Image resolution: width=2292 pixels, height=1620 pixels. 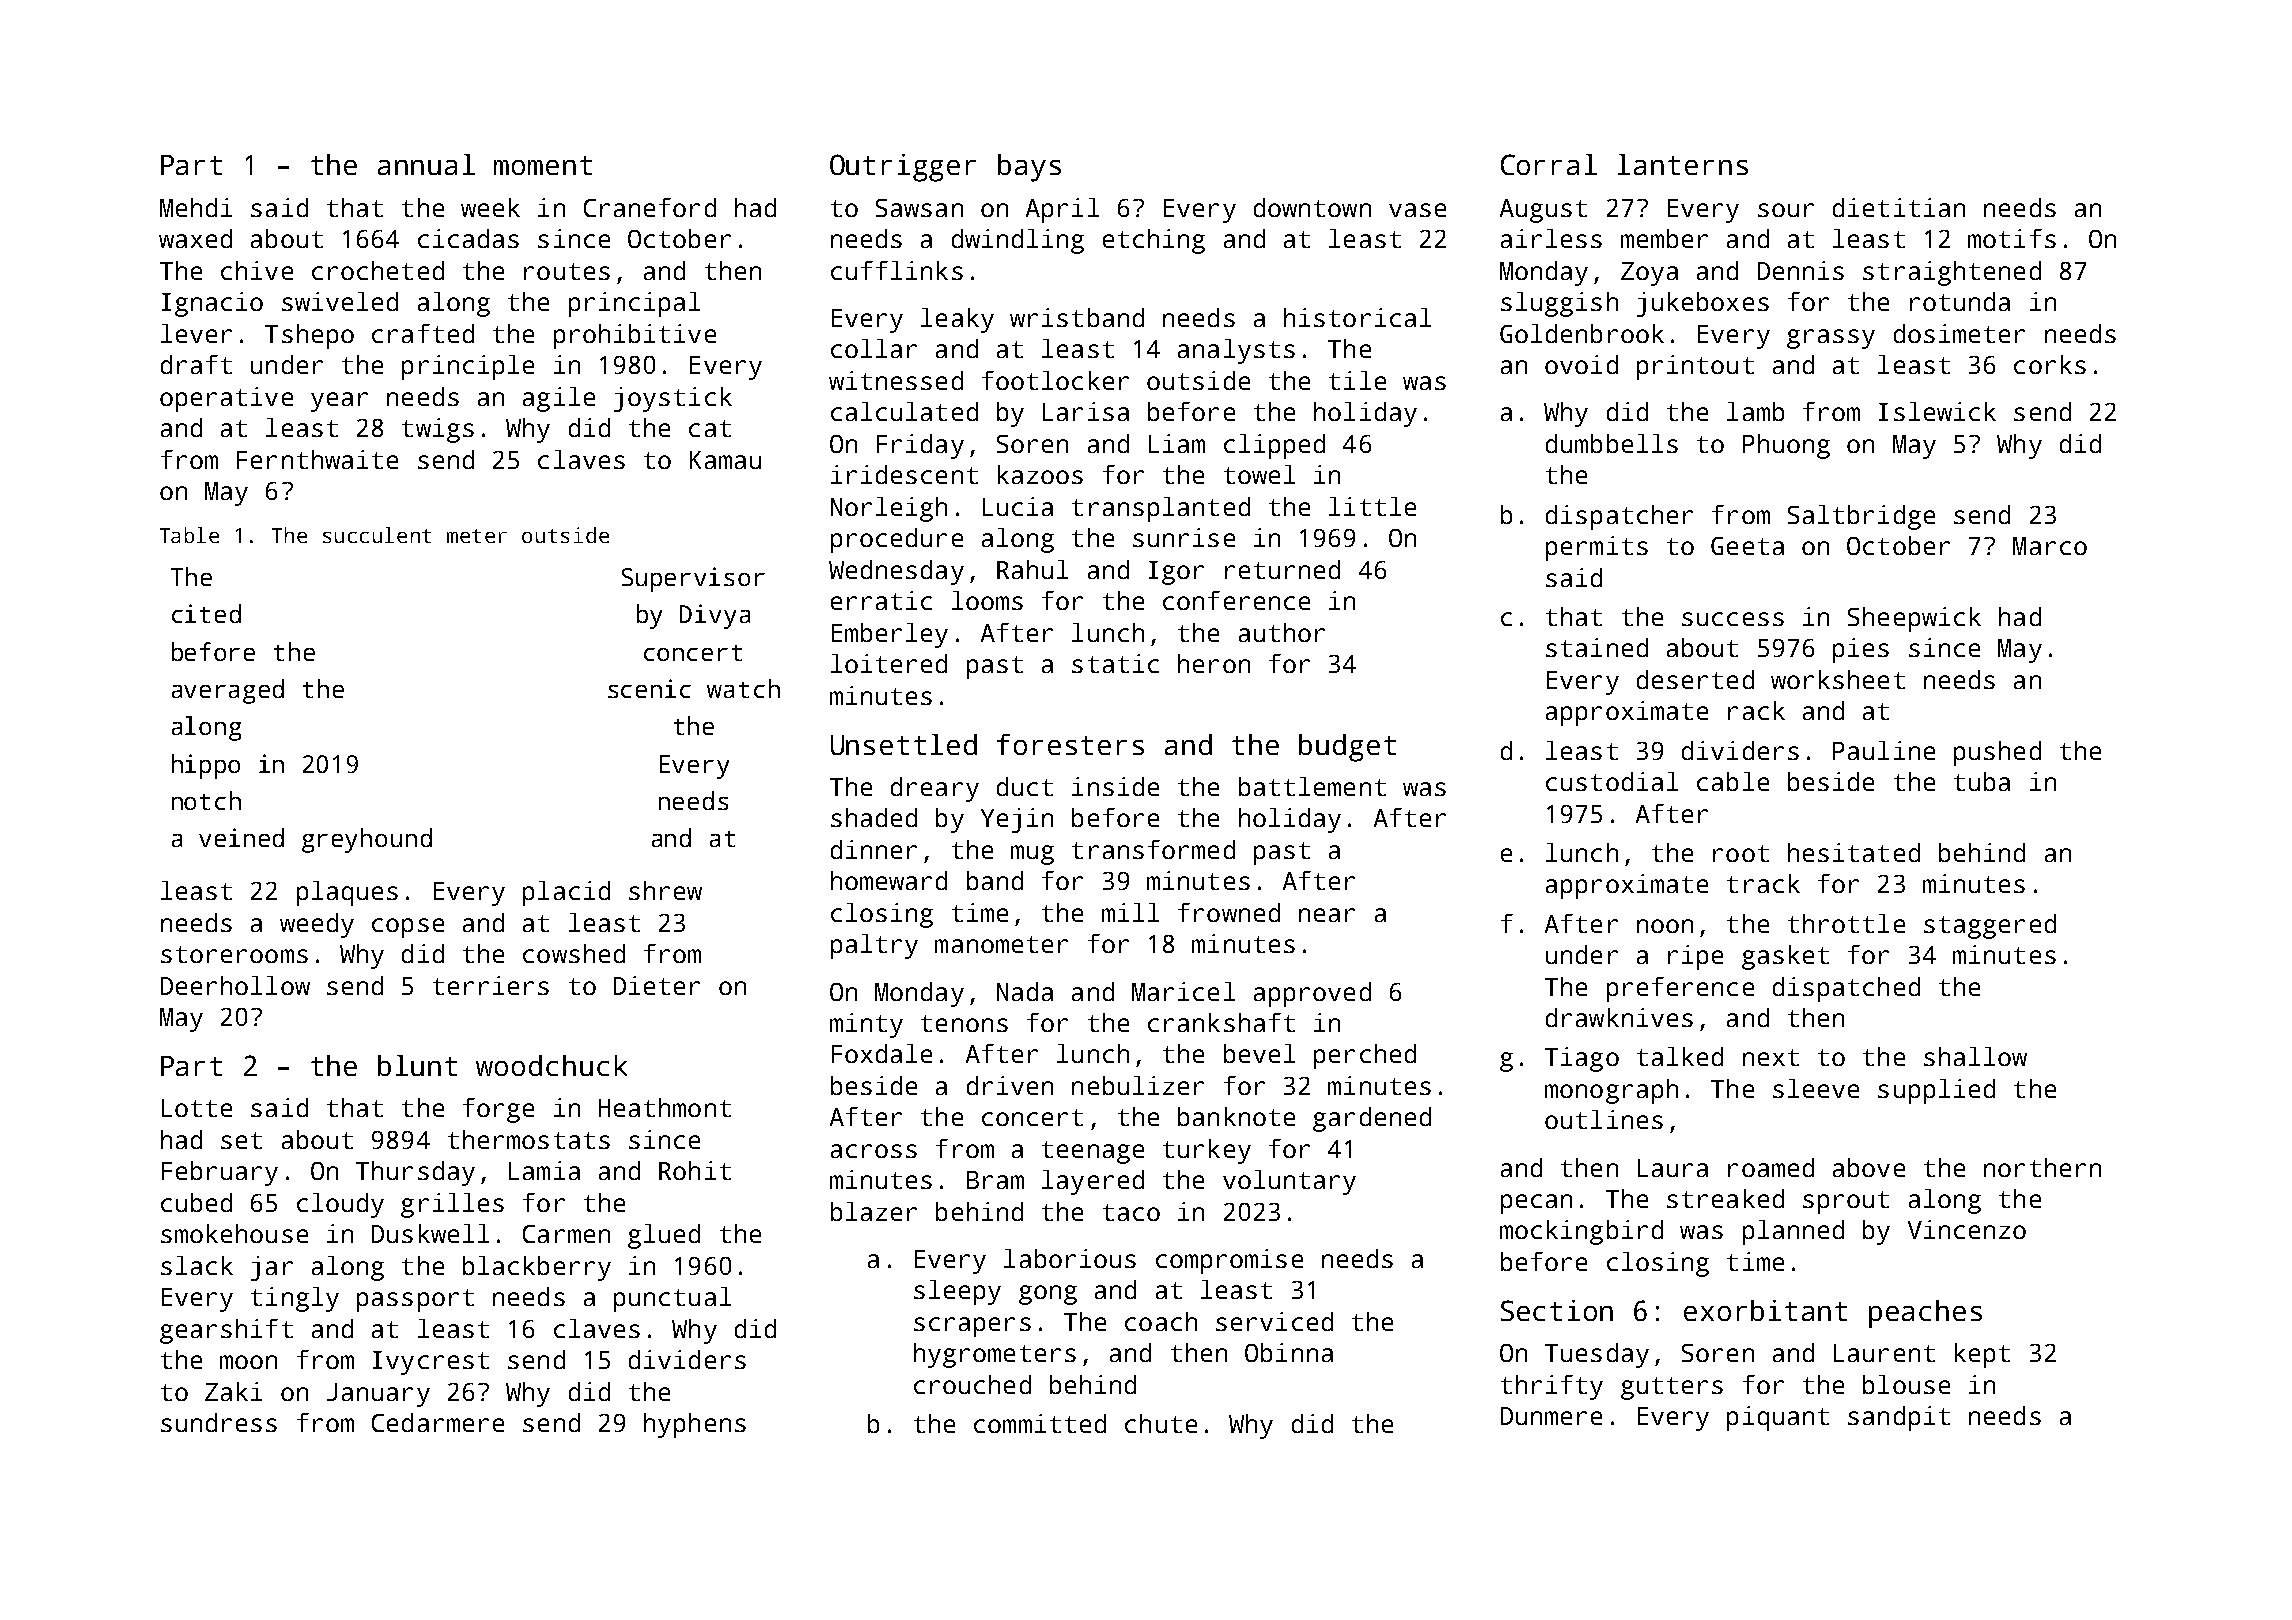 What do you see at coordinates (664, 1236) in the document?
I see `glued` at bounding box center [664, 1236].
